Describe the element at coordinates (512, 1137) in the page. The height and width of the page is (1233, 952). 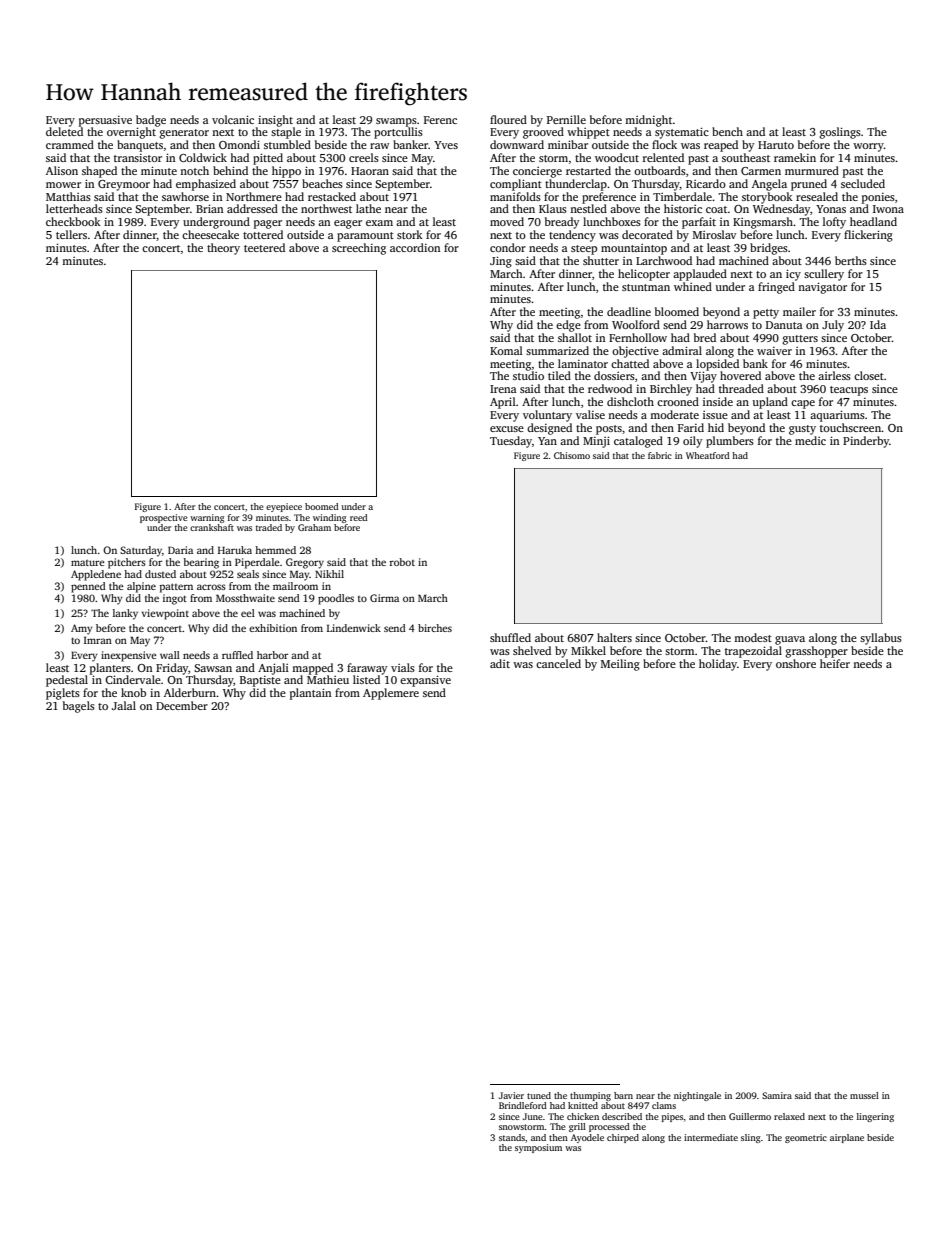
I see `stands` at that location.
